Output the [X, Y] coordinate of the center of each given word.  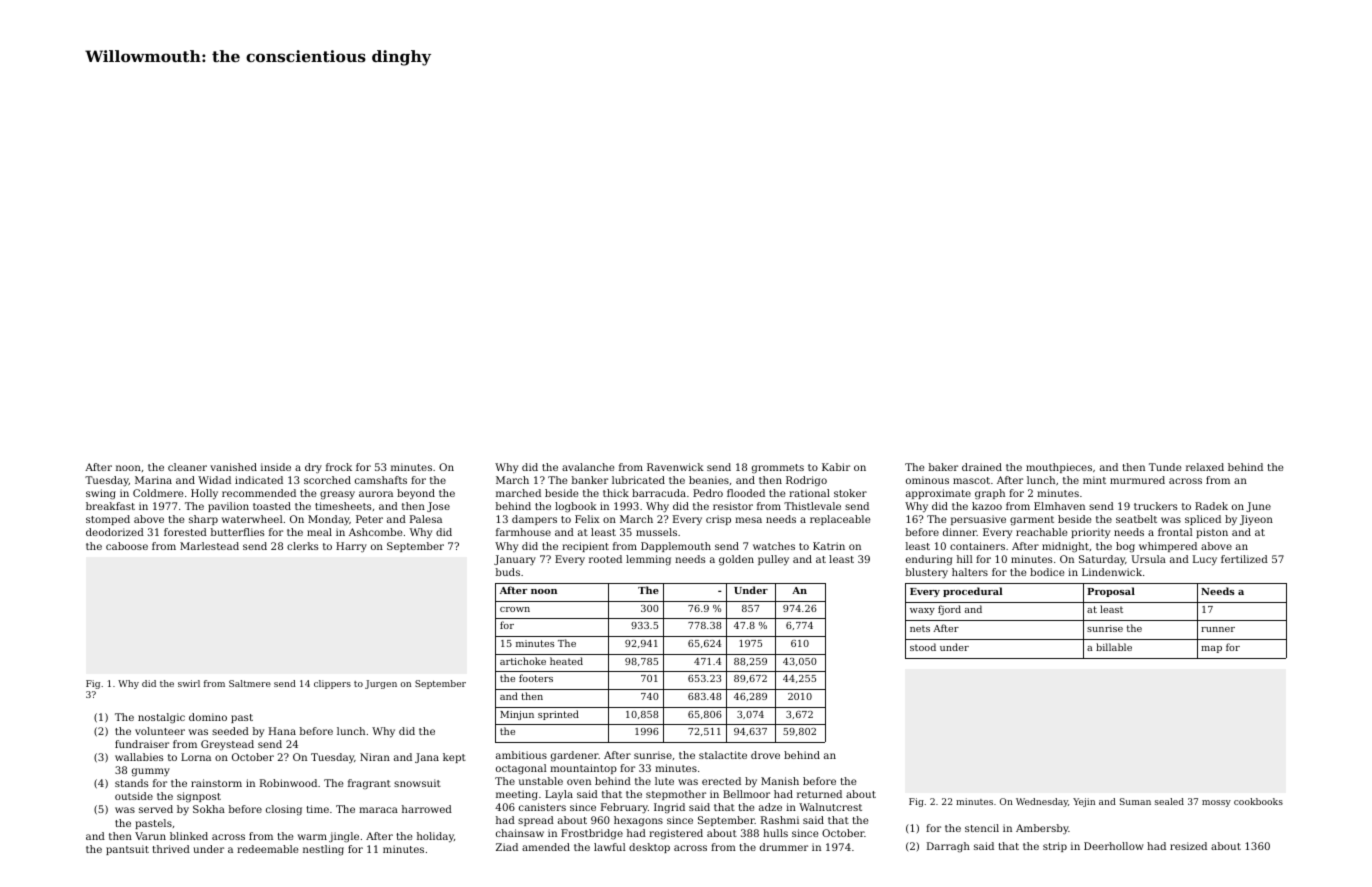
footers [536, 678]
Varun [150, 836]
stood [923, 647]
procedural [973, 592]
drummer [784, 847]
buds [508, 572]
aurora [376, 494]
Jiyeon [1256, 520]
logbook [576, 507]
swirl [189, 683]
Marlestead [209, 546]
